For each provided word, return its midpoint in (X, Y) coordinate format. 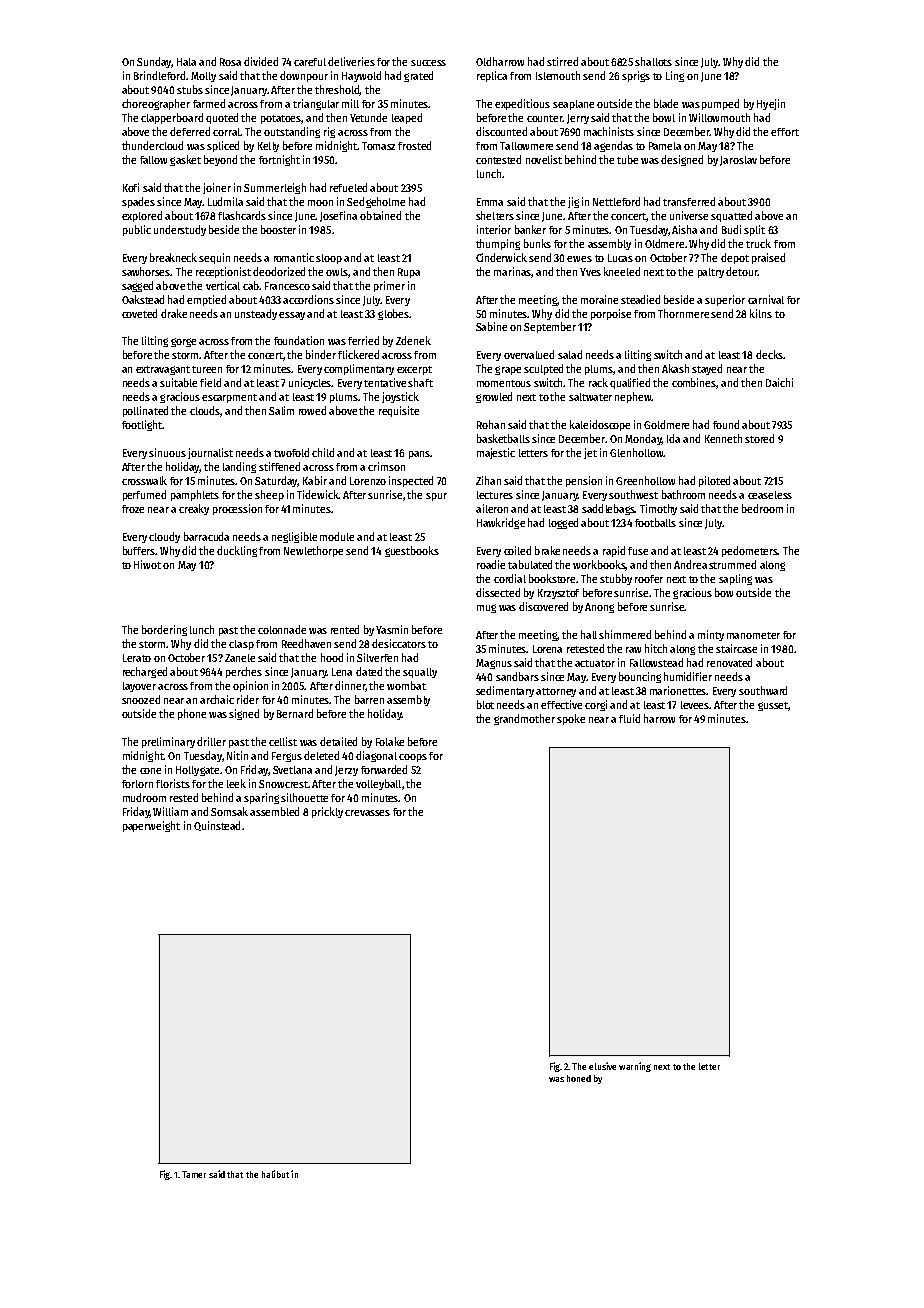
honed (579, 1078)
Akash (675, 368)
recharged (145, 672)
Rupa (409, 273)
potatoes (281, 119)
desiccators (399, 643)
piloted (714, 481)
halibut (275, 1174)
